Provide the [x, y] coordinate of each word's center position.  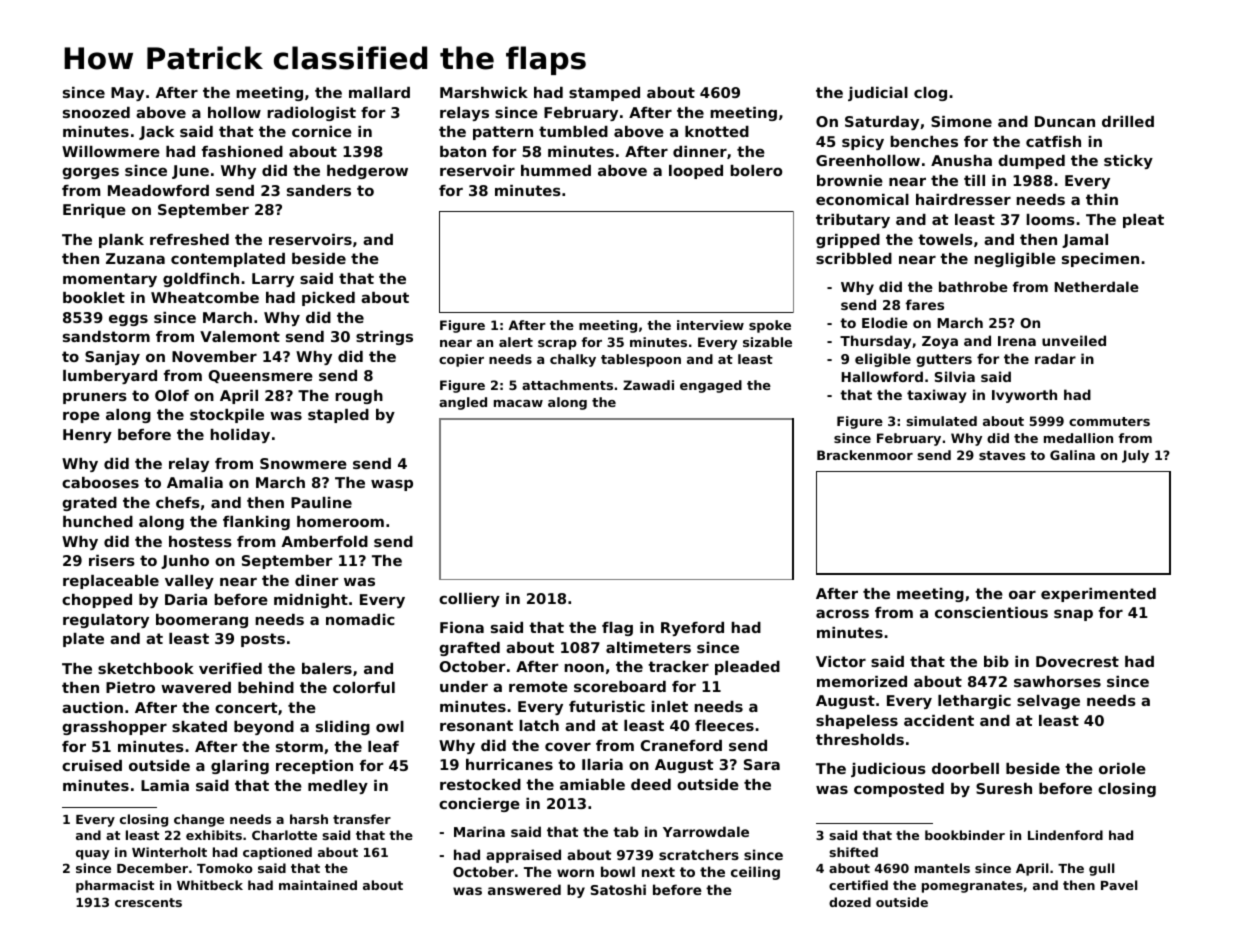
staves [1002, 455]
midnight [311, 601]
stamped [604, 94]
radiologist [311, 114]
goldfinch [201, 280]
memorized [862, 681]
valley [189, 582]
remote [538, 686]
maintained [318, 885]
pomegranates [972, 887]
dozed [850, 902]
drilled [1128, 121]
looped [696, 172]
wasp [392, 485]
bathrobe [973, 286]
